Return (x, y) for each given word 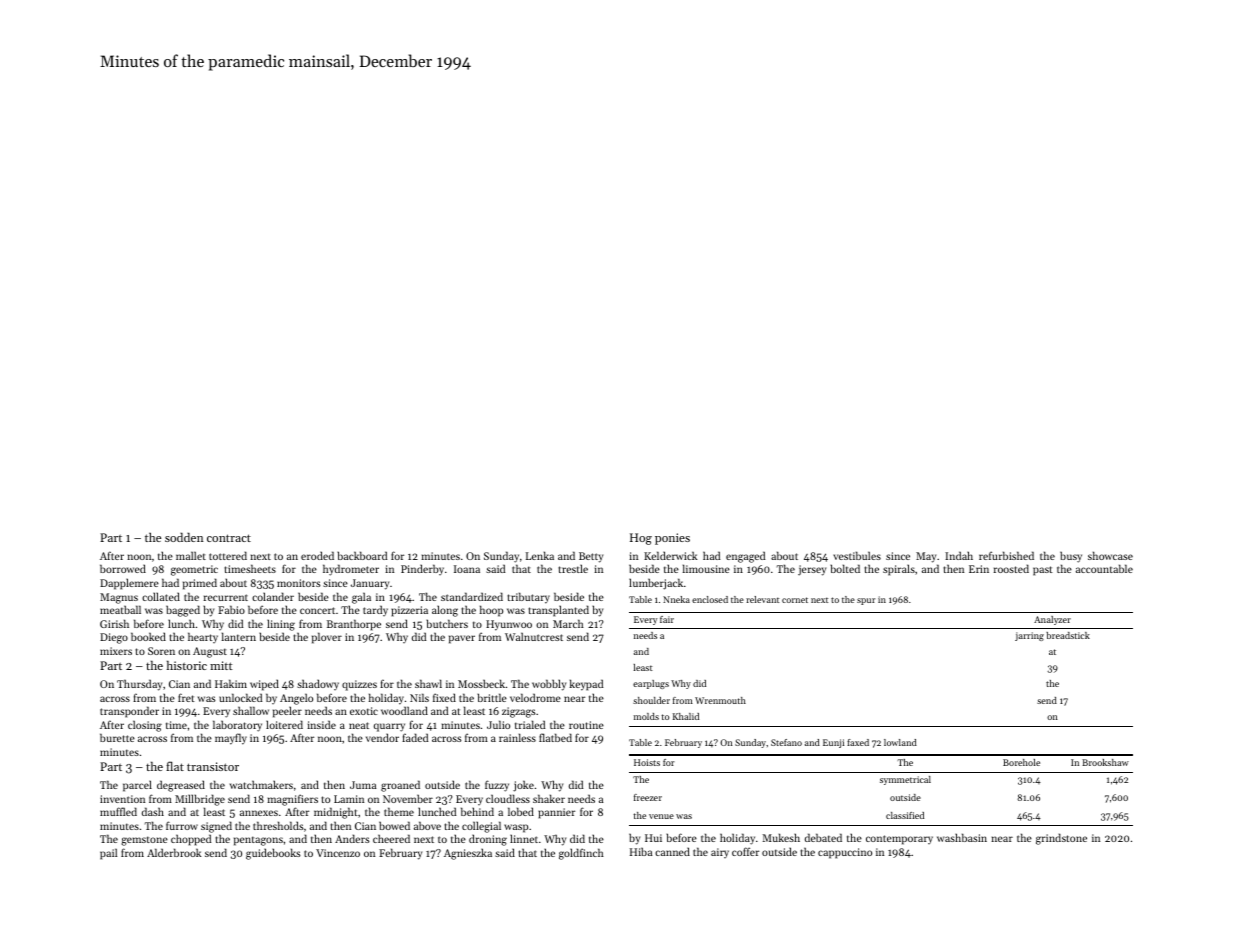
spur (866, 601)
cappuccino (845, 853)
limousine (706, 568)
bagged (183, 611)
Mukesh (781, 837)
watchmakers (261, 784)
